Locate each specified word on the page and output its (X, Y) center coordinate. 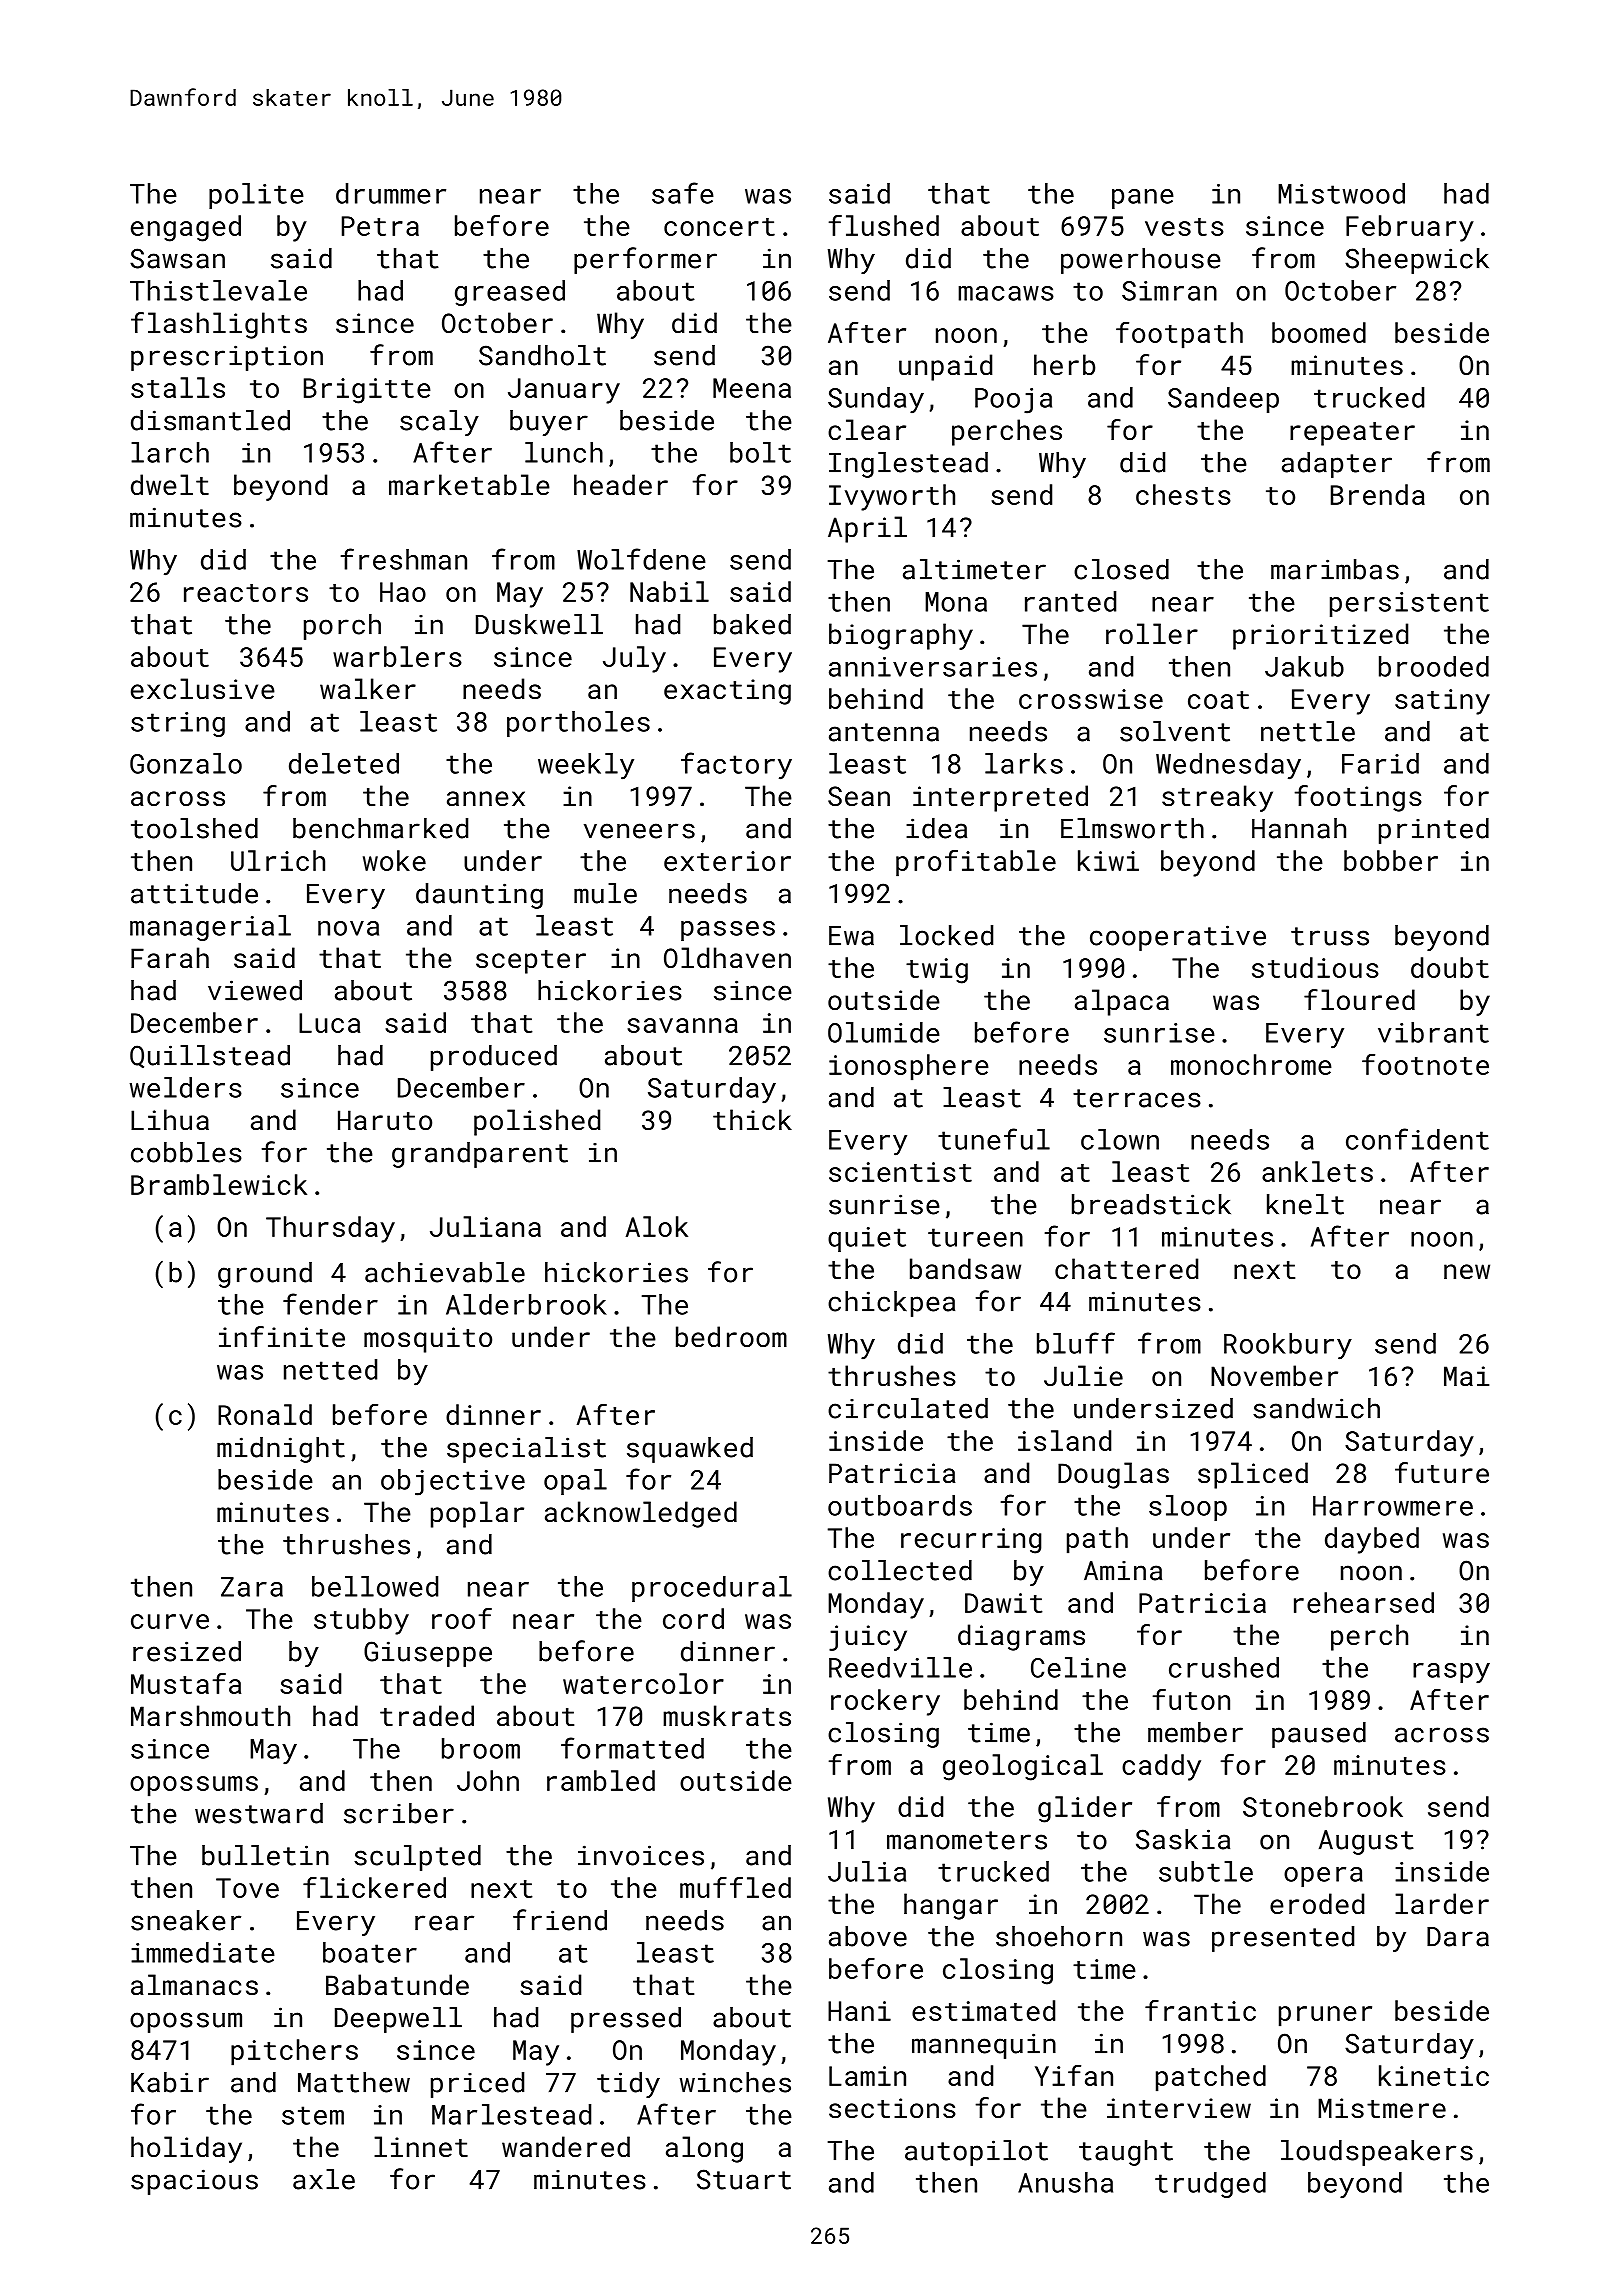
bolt (760, 452)
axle (324, 2179)
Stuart (744, 2179)
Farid (1380, 763)
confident (1417, 1139)
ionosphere (909, 1067)
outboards (900, 1505)
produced (494, 1058)
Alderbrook (526, 1304)
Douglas (1113, 1475)
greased (510, 293)
